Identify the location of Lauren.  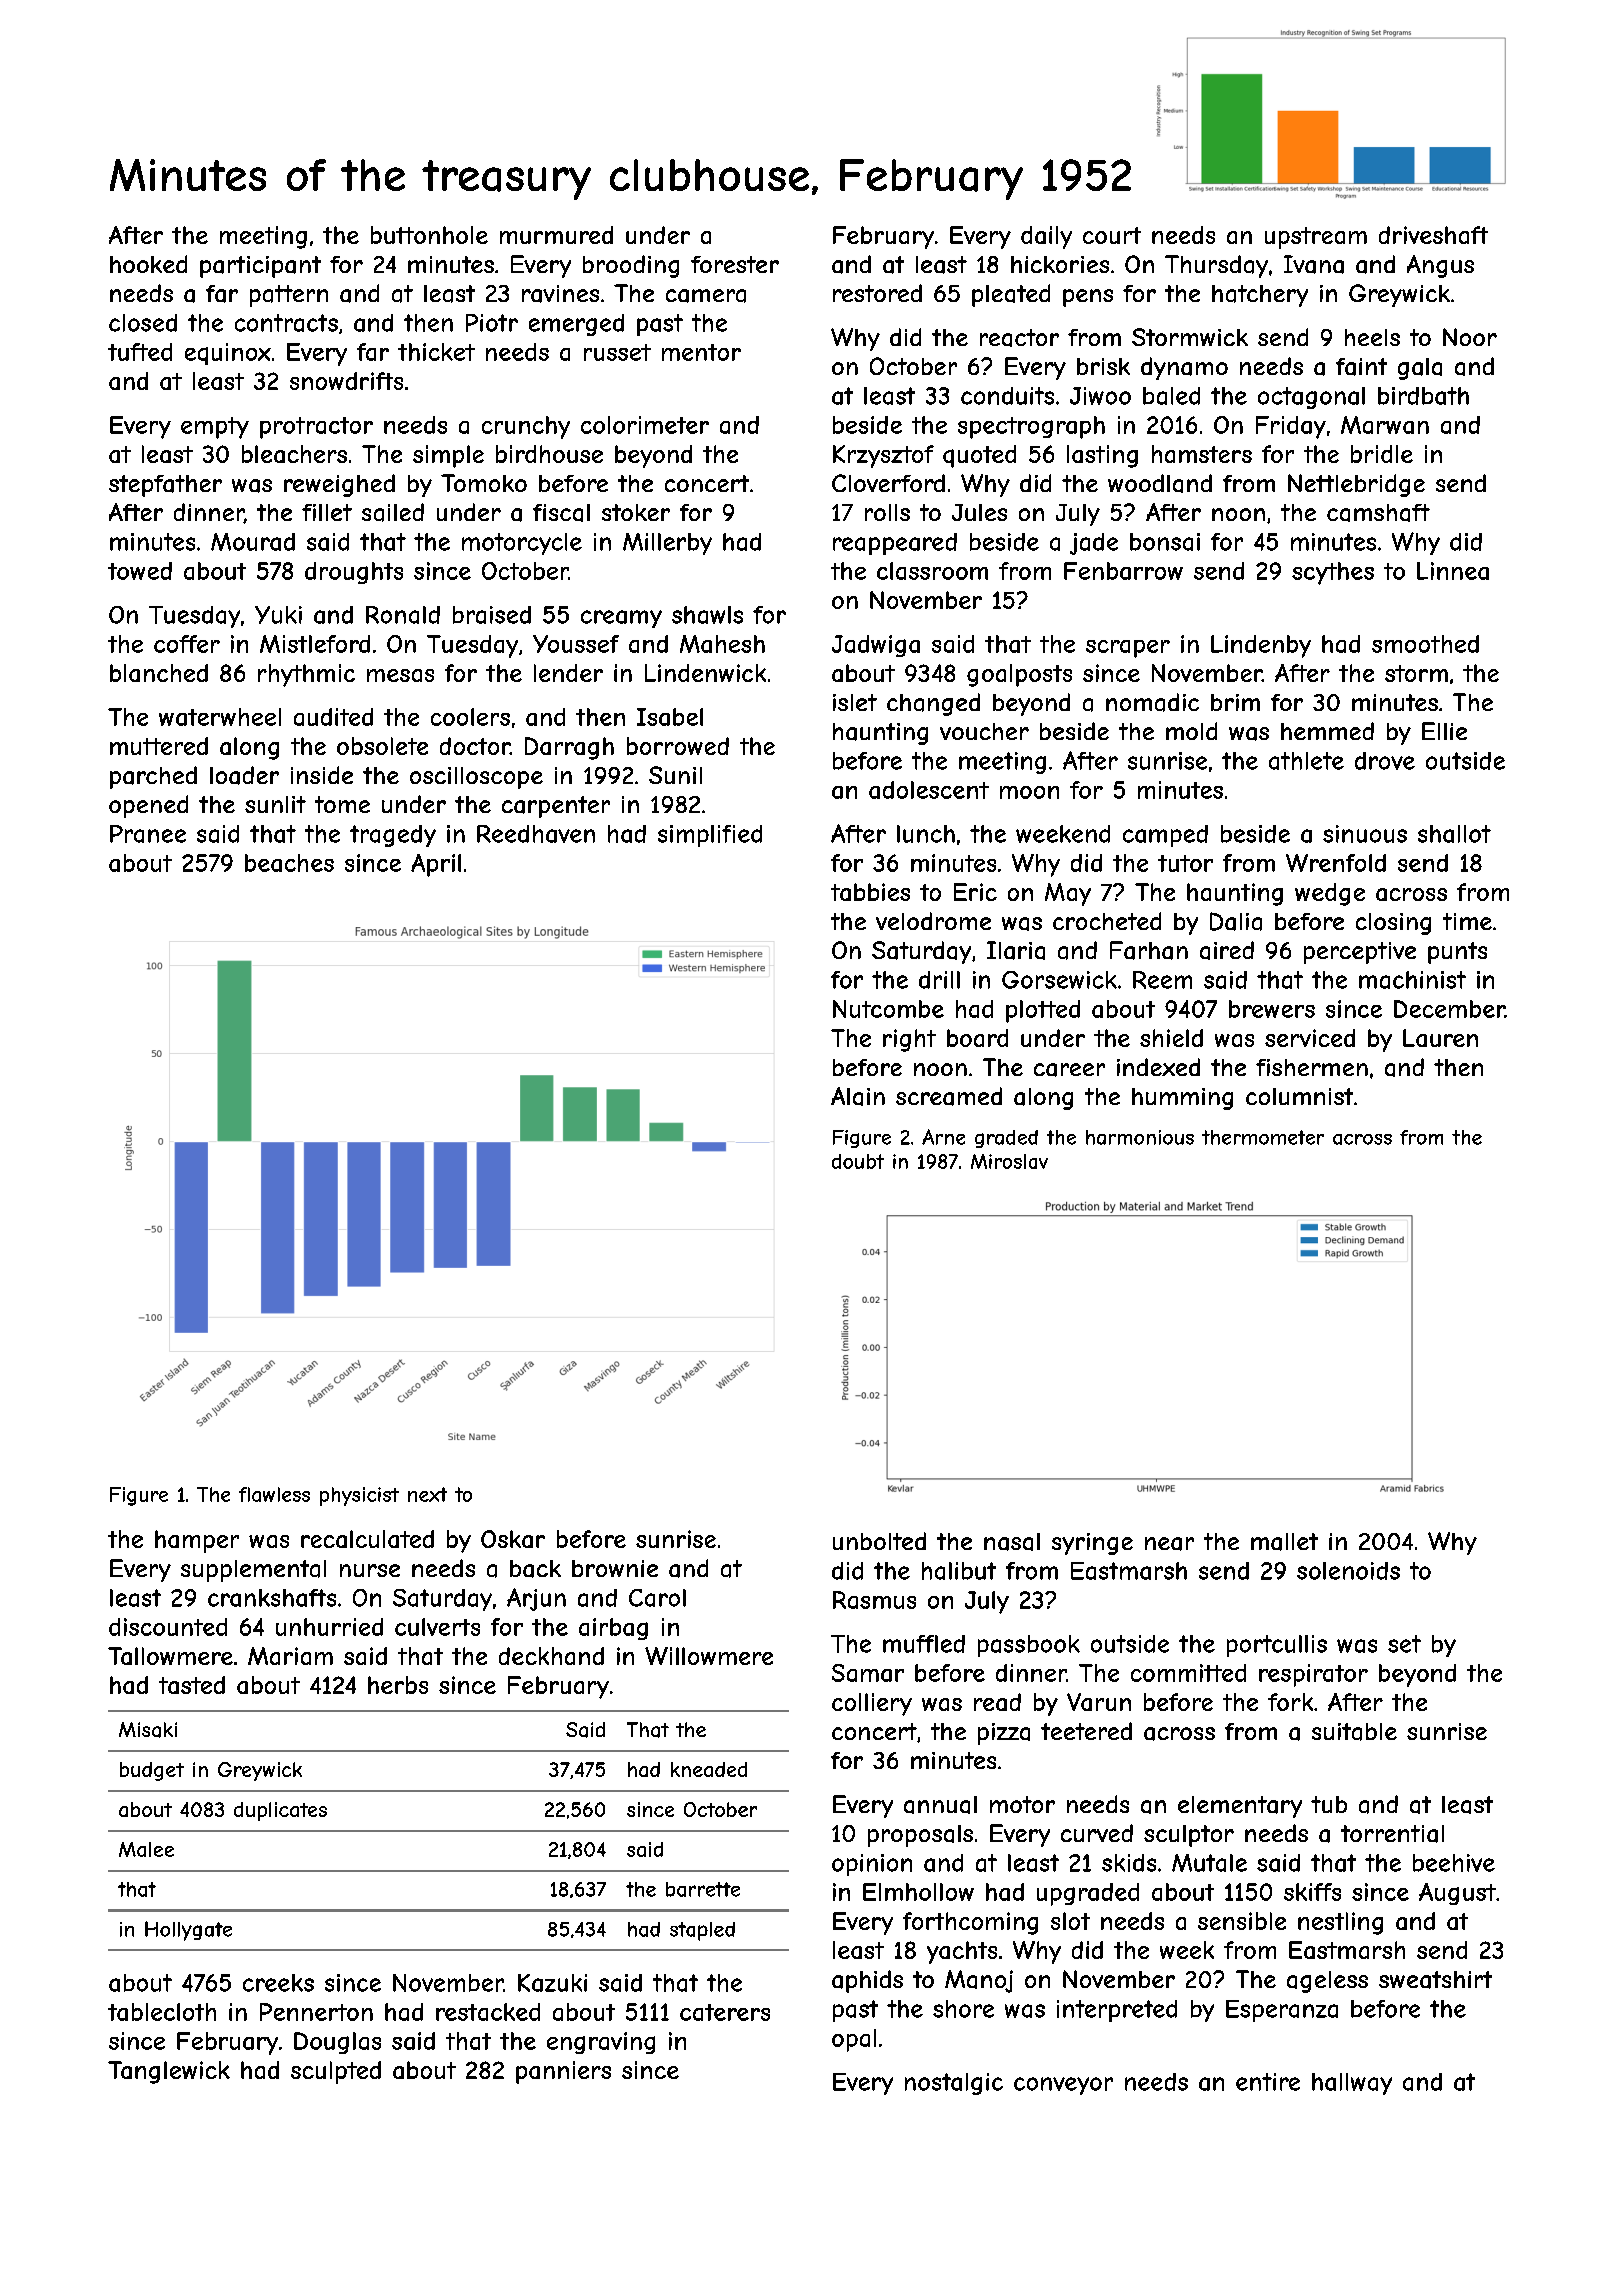
(1440, 1038).
